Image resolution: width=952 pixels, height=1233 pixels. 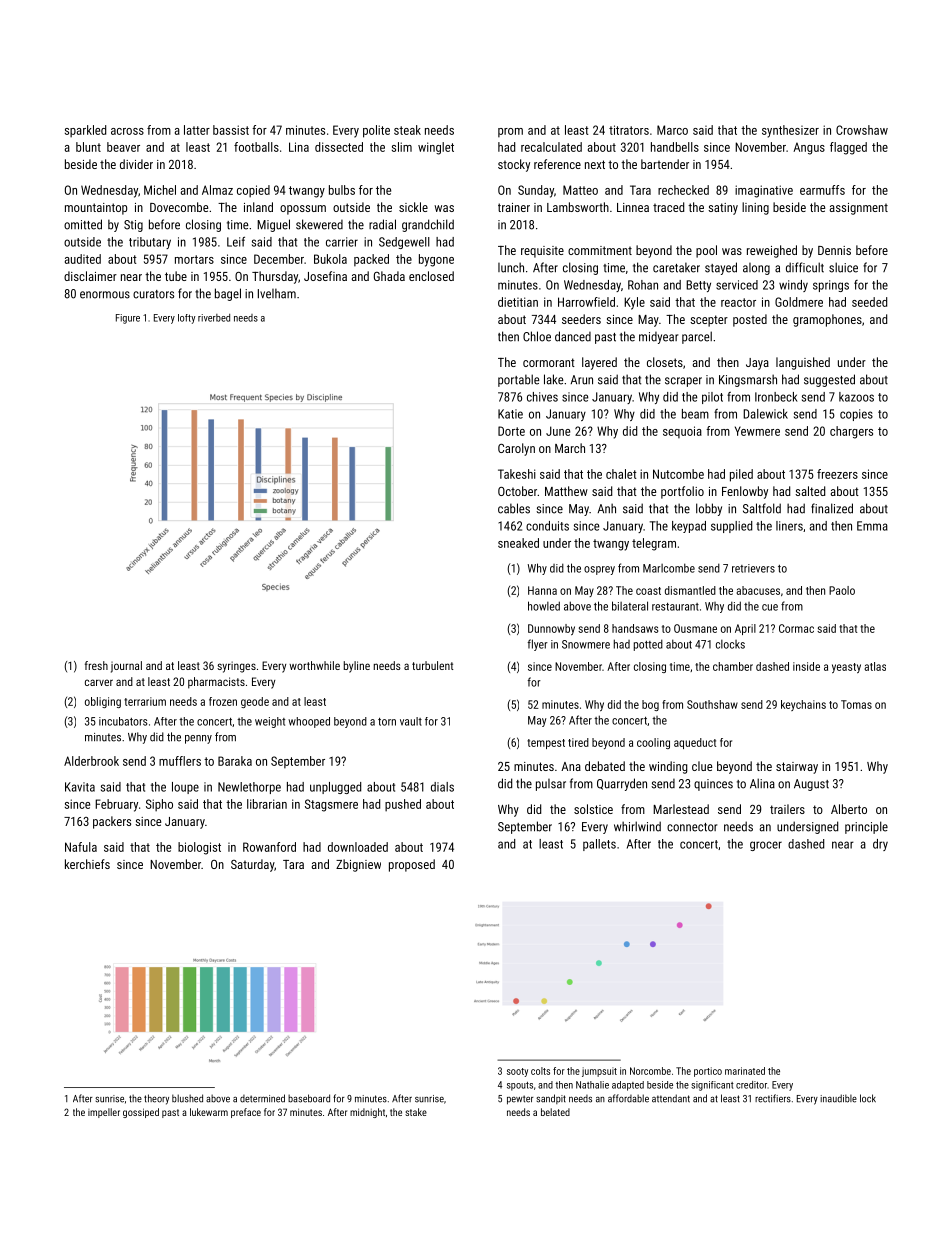 I want to click on enormous, so click(x=105, y=295).
